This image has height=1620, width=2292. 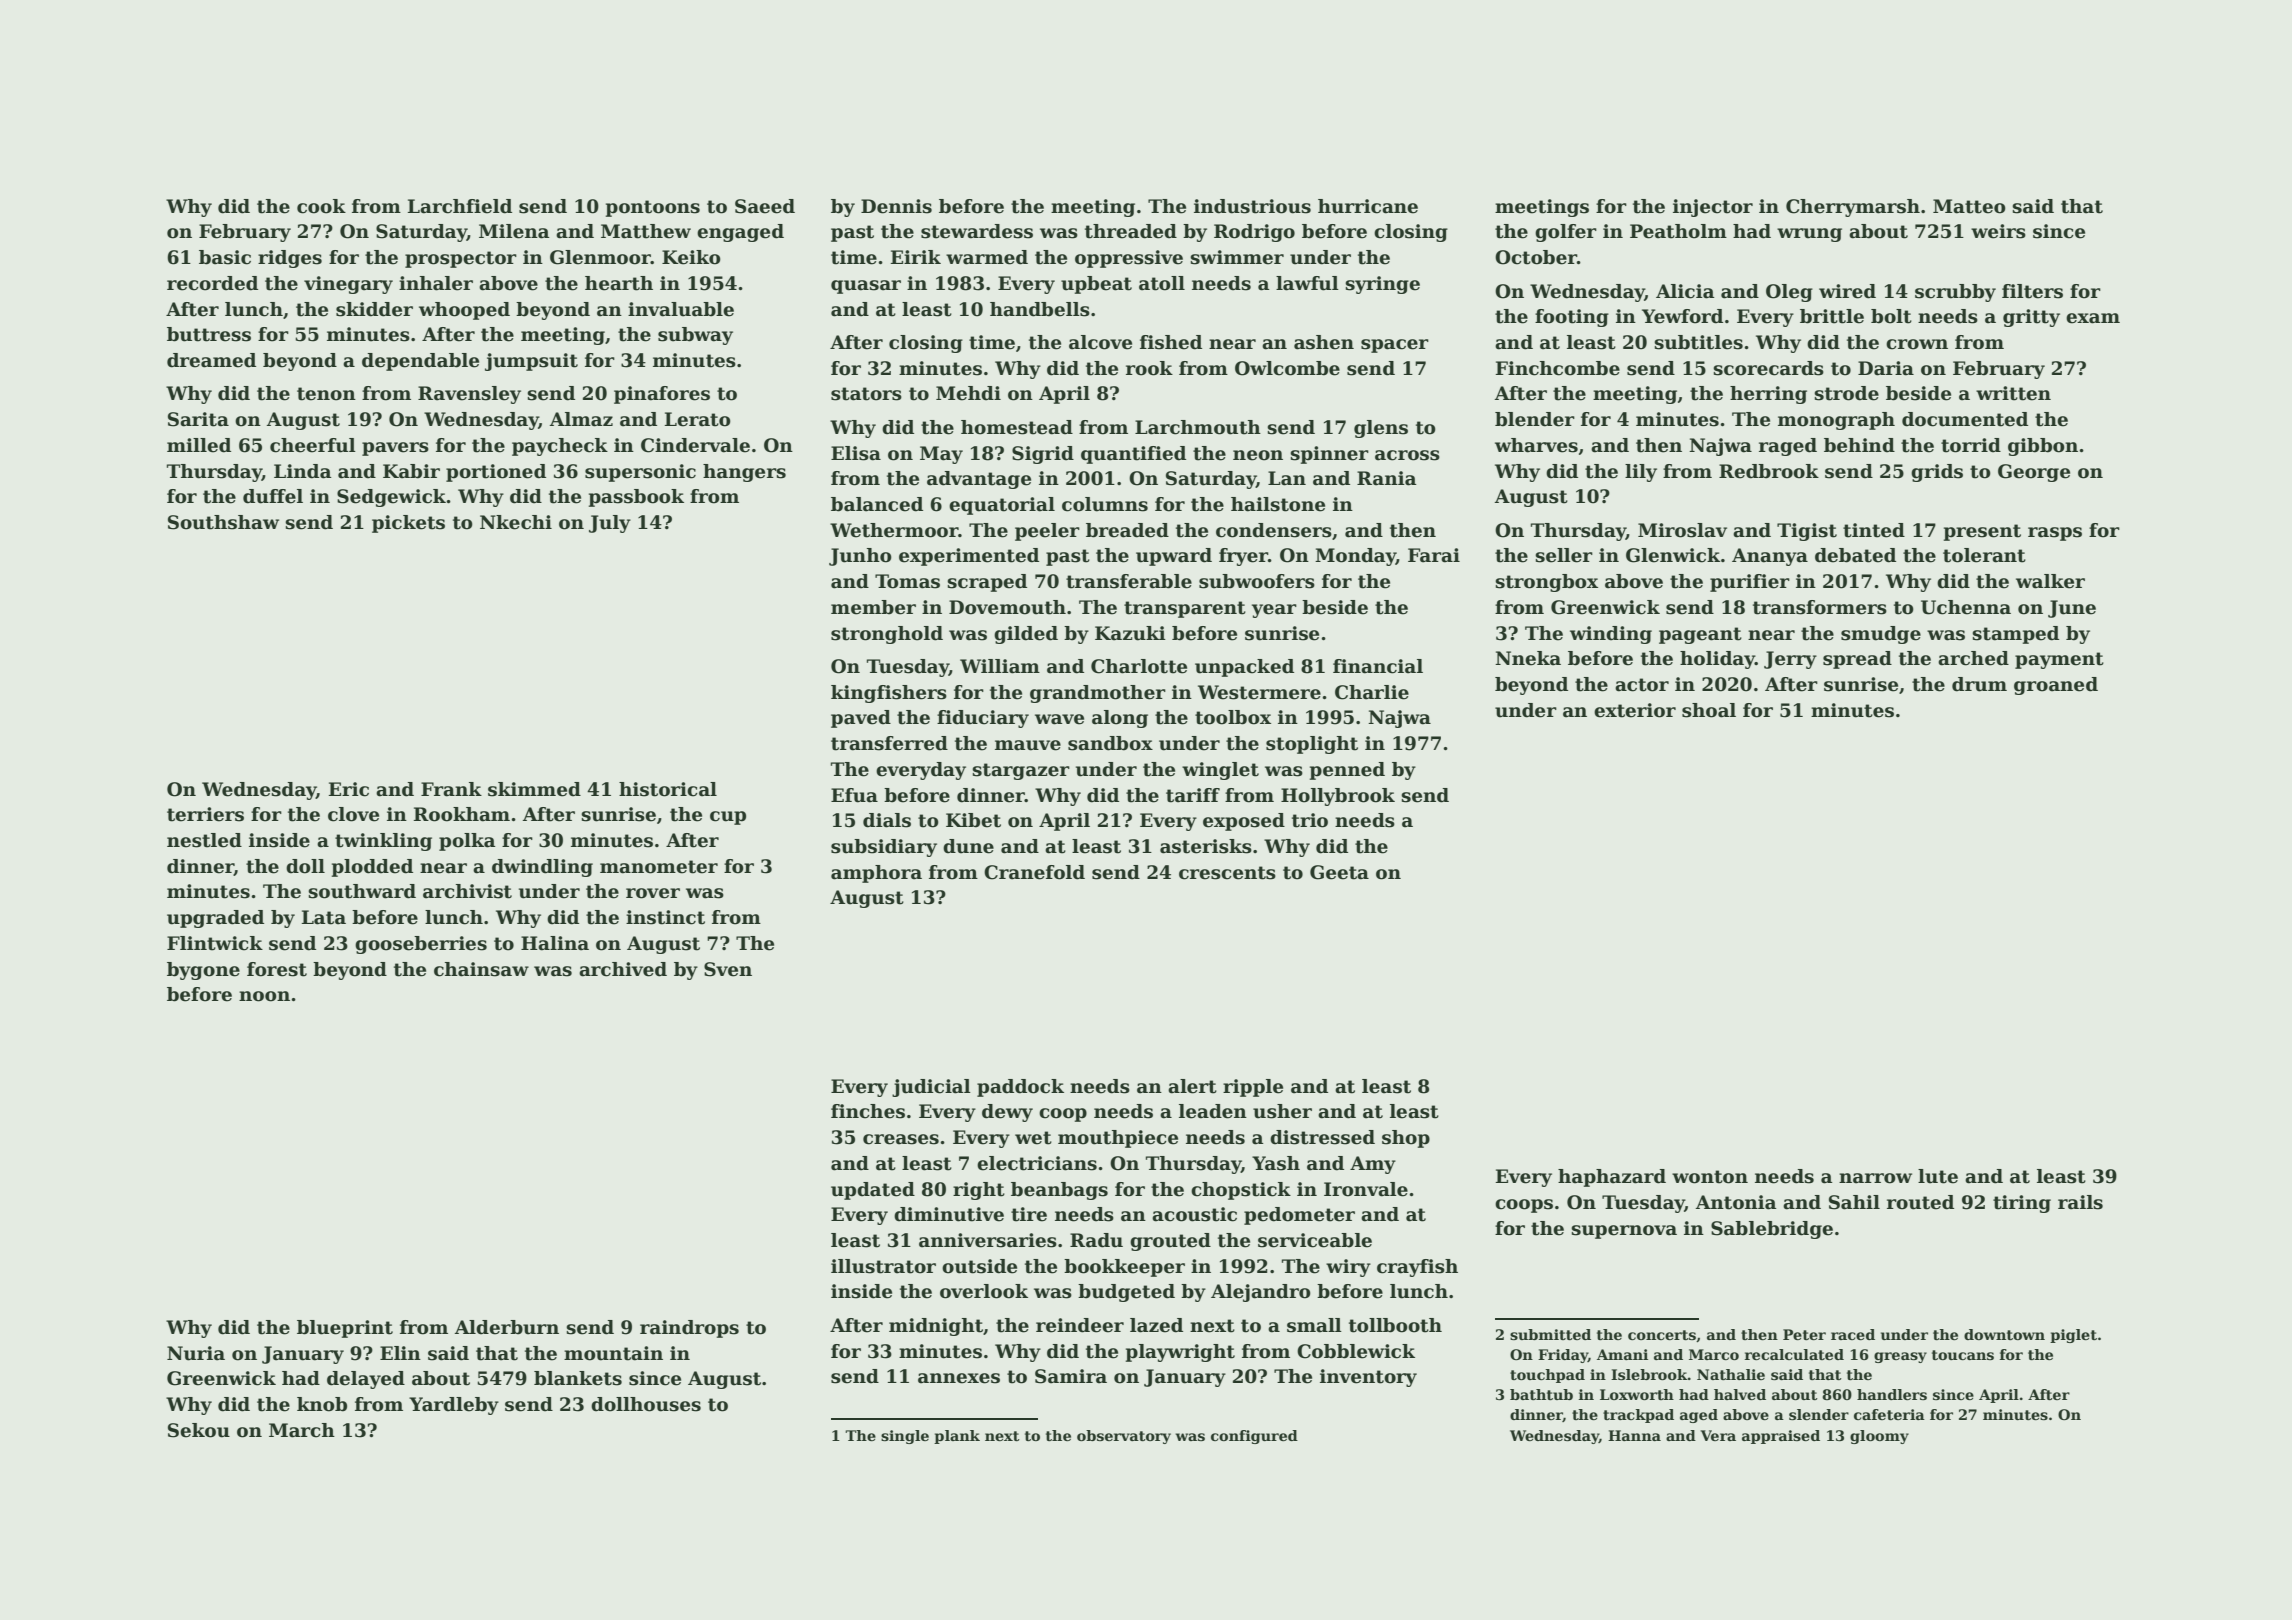 I want to click on hurricane, so click(x=1368, y=206).
